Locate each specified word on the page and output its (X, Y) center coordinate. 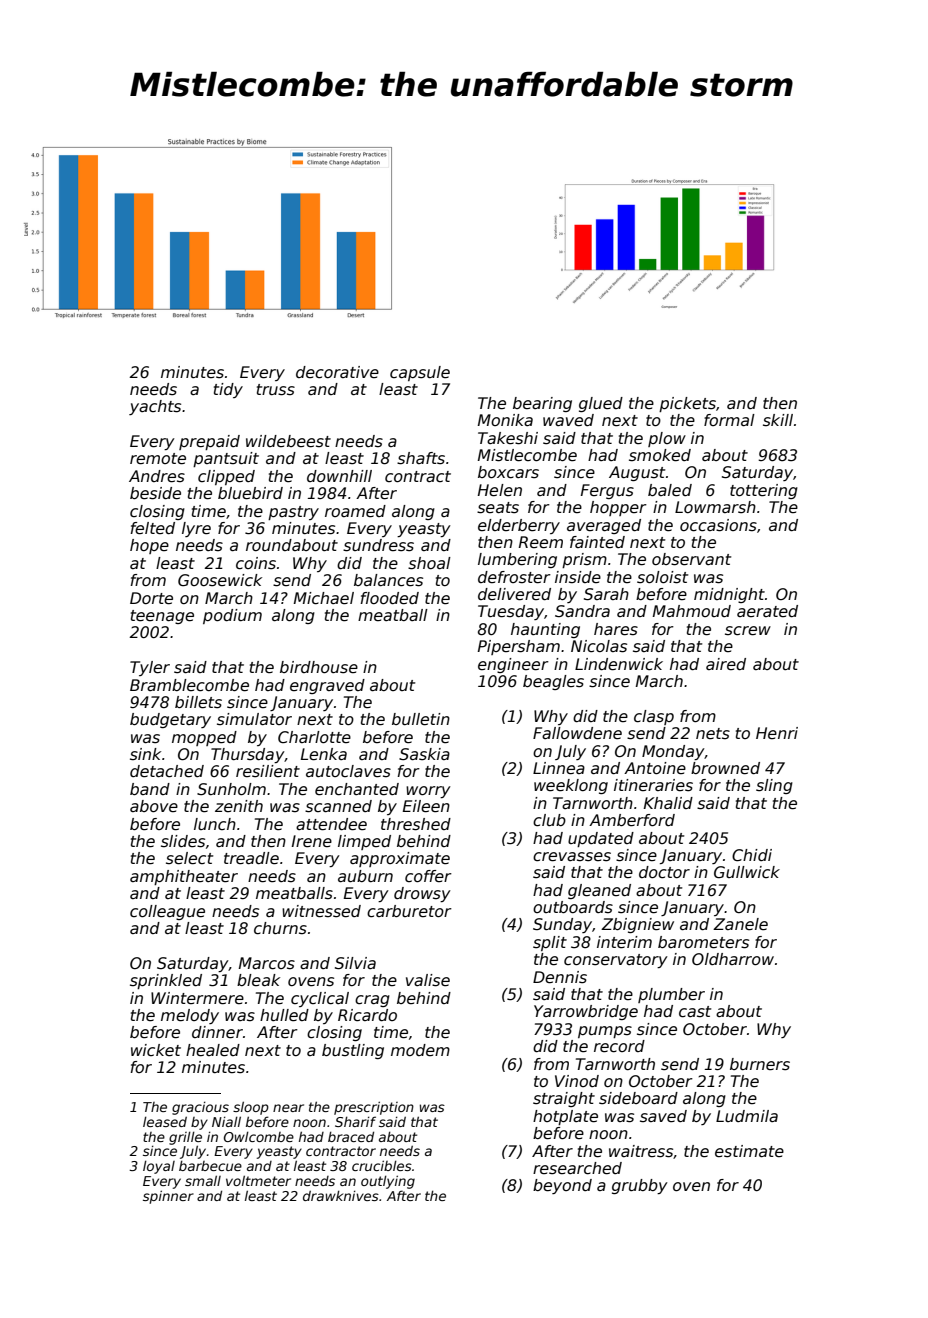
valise (428, 980)
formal (729, 420)
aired (726, 664)
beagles (553, 682)
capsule (420, 373)
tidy (228, 390)
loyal (159, 1167)
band (150, 789)
